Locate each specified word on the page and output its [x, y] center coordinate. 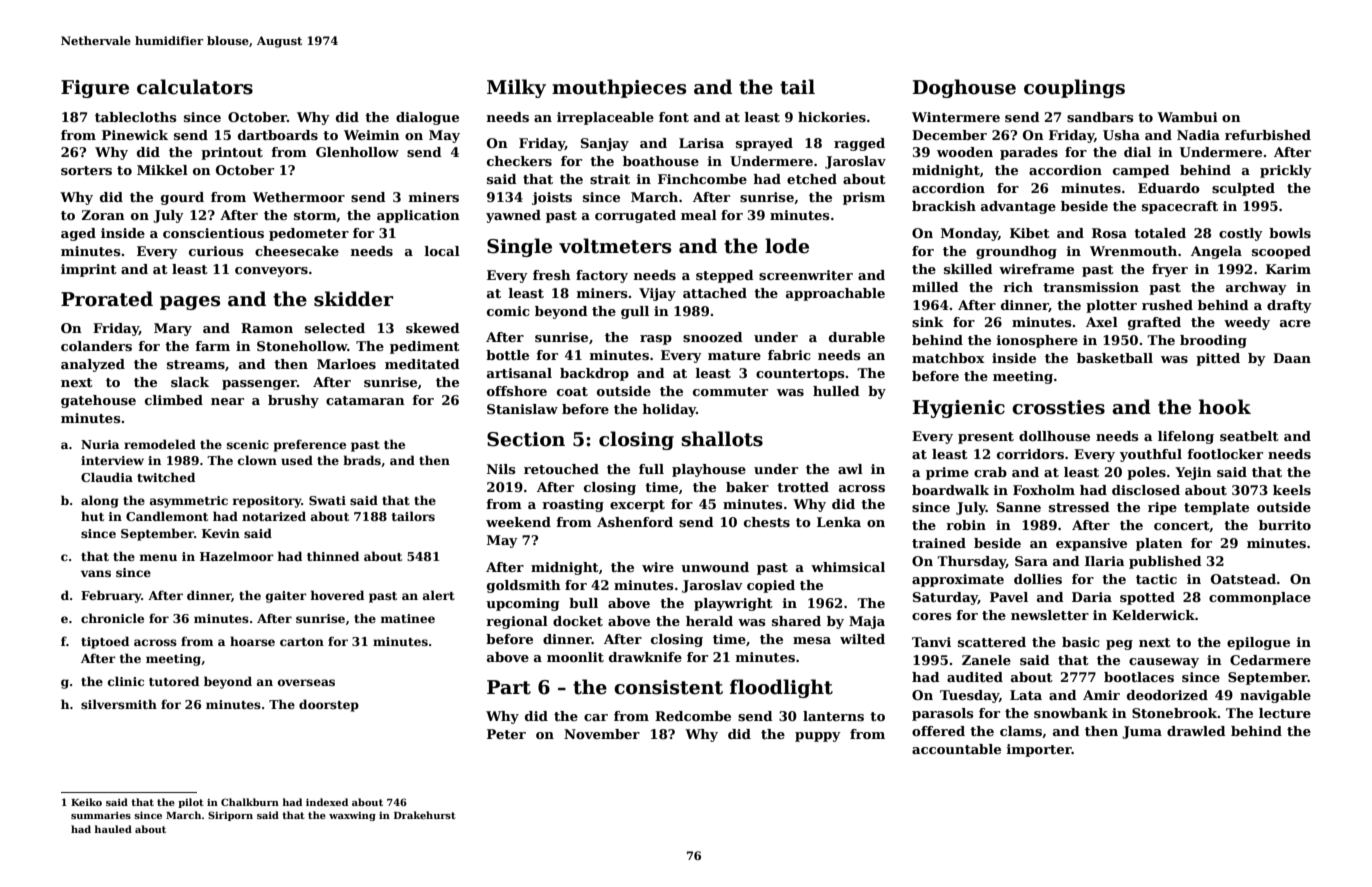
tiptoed [105, 642]
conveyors [271, 272]
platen [1159, 544]
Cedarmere [1270, 660]
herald [709, 621]
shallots [722, 439]
